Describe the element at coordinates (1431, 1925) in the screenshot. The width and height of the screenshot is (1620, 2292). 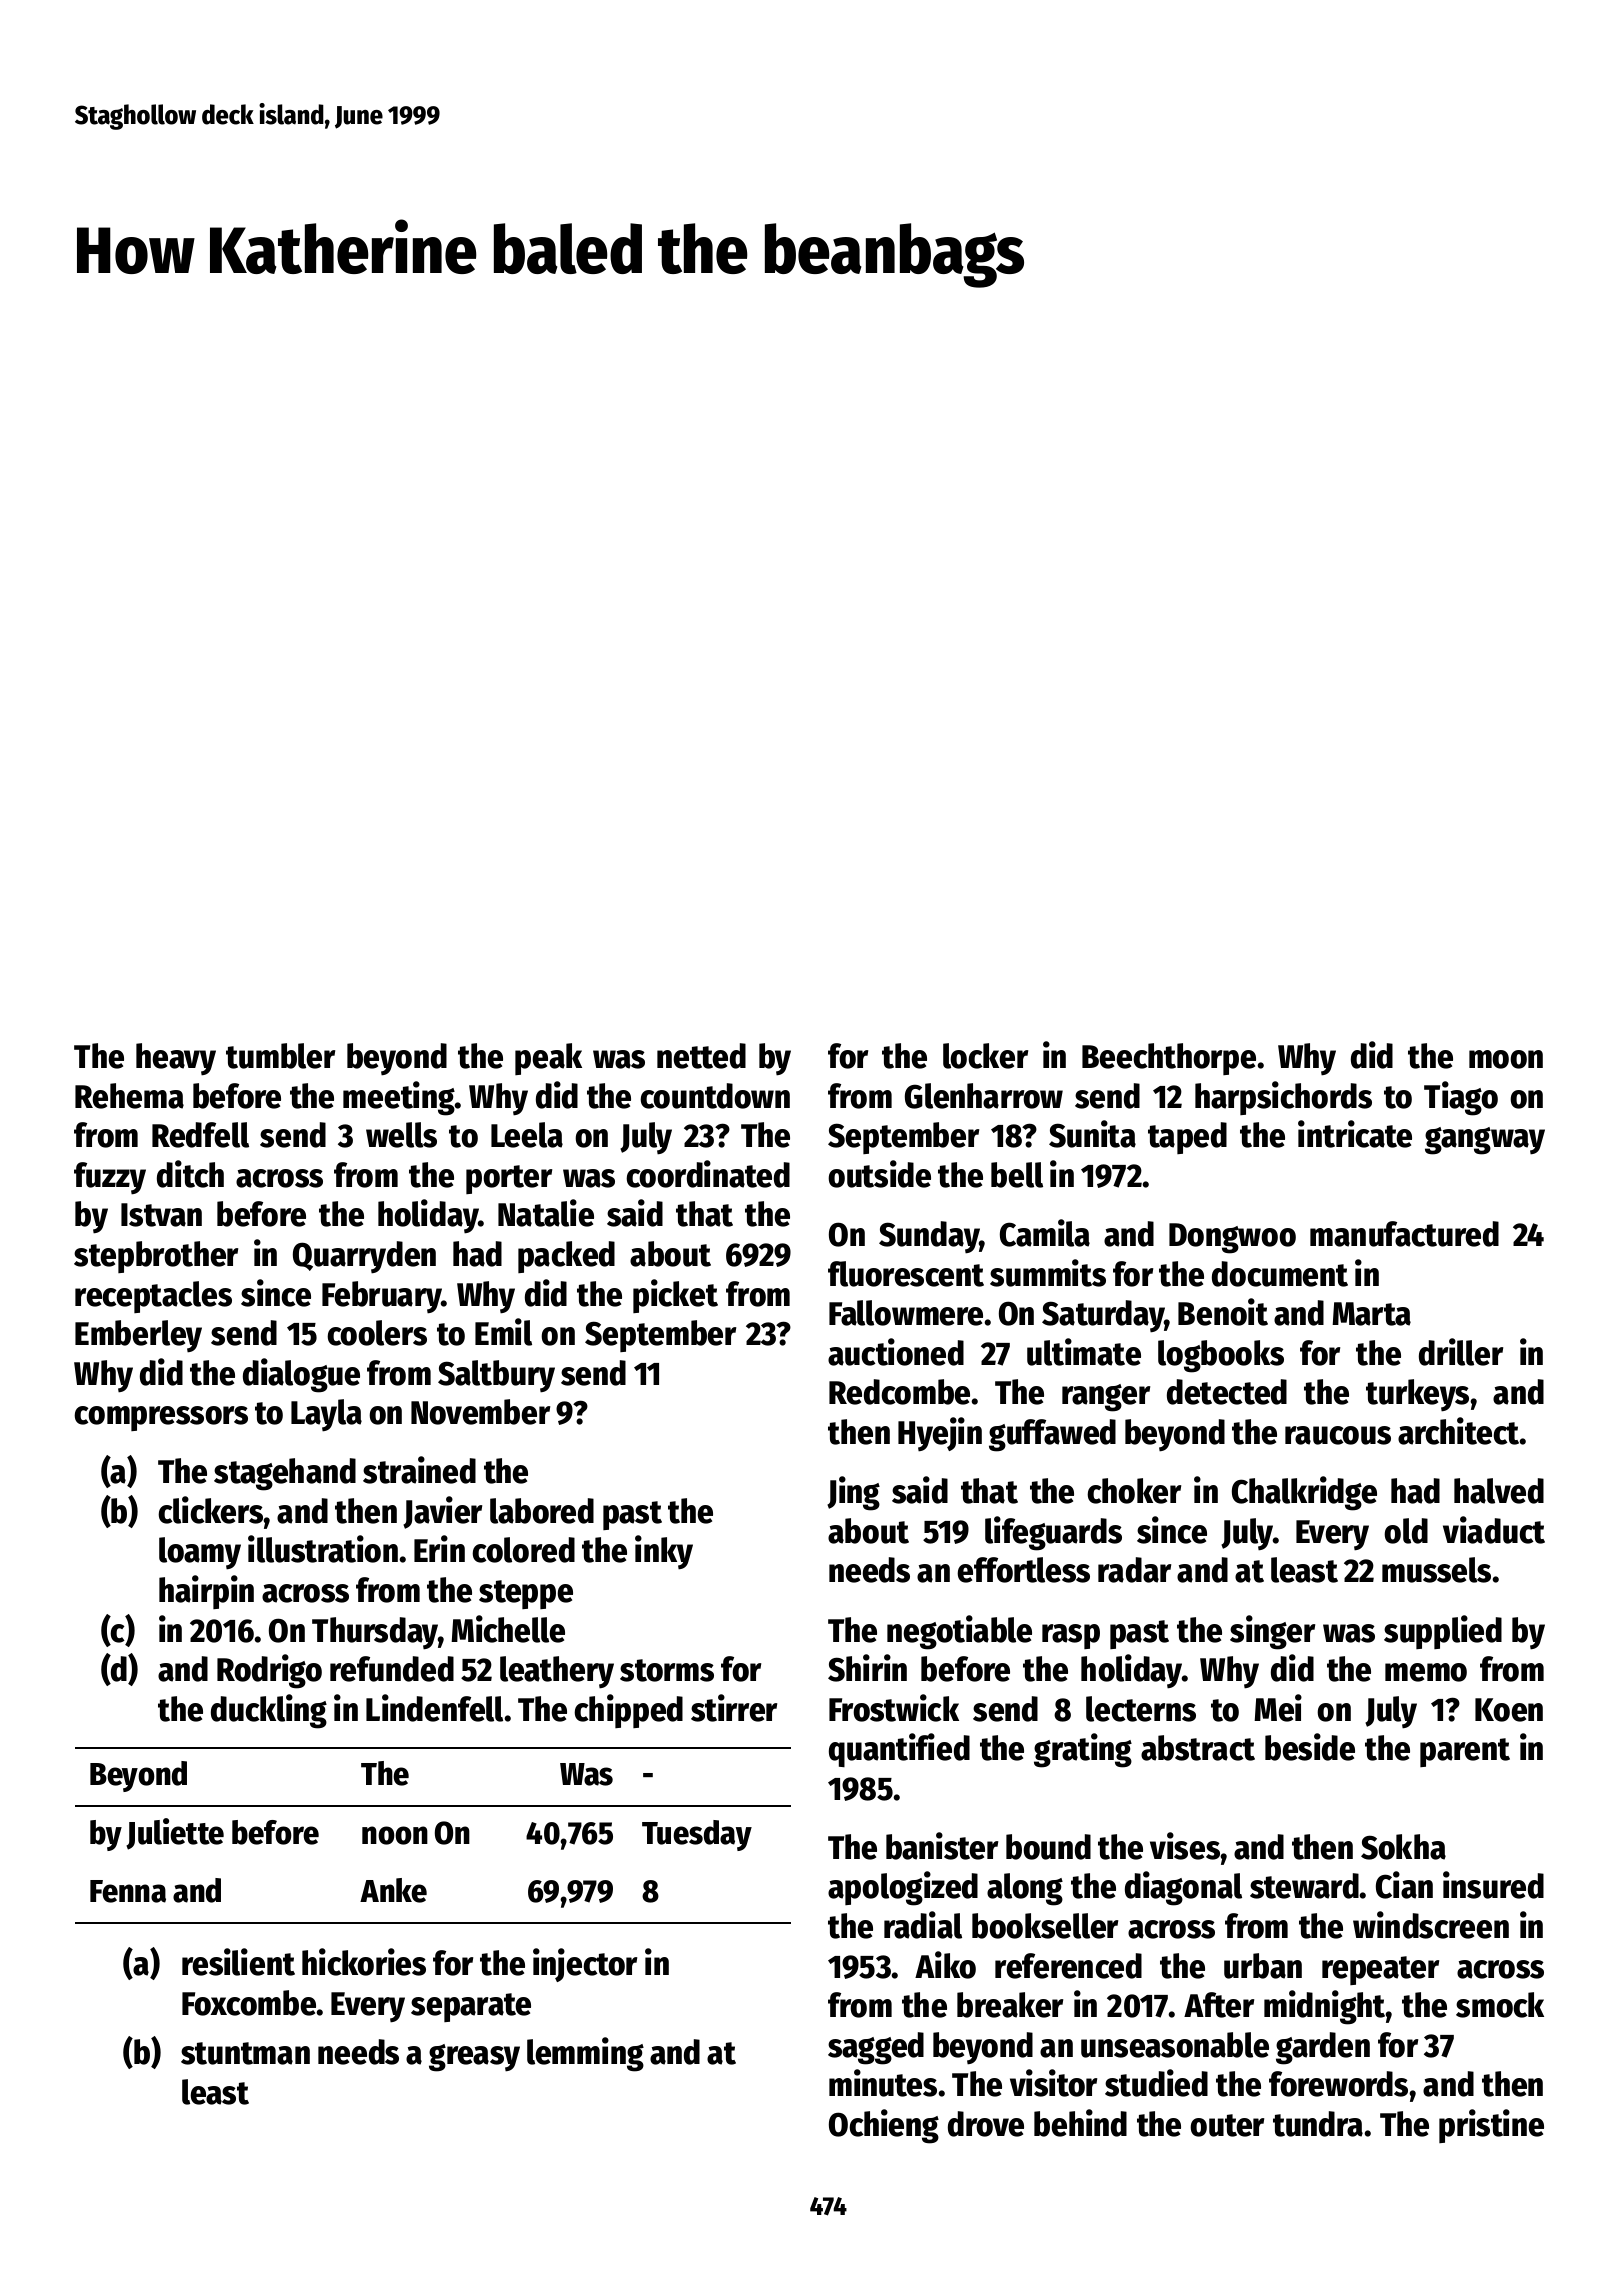
I see `windscreen` at that location.
